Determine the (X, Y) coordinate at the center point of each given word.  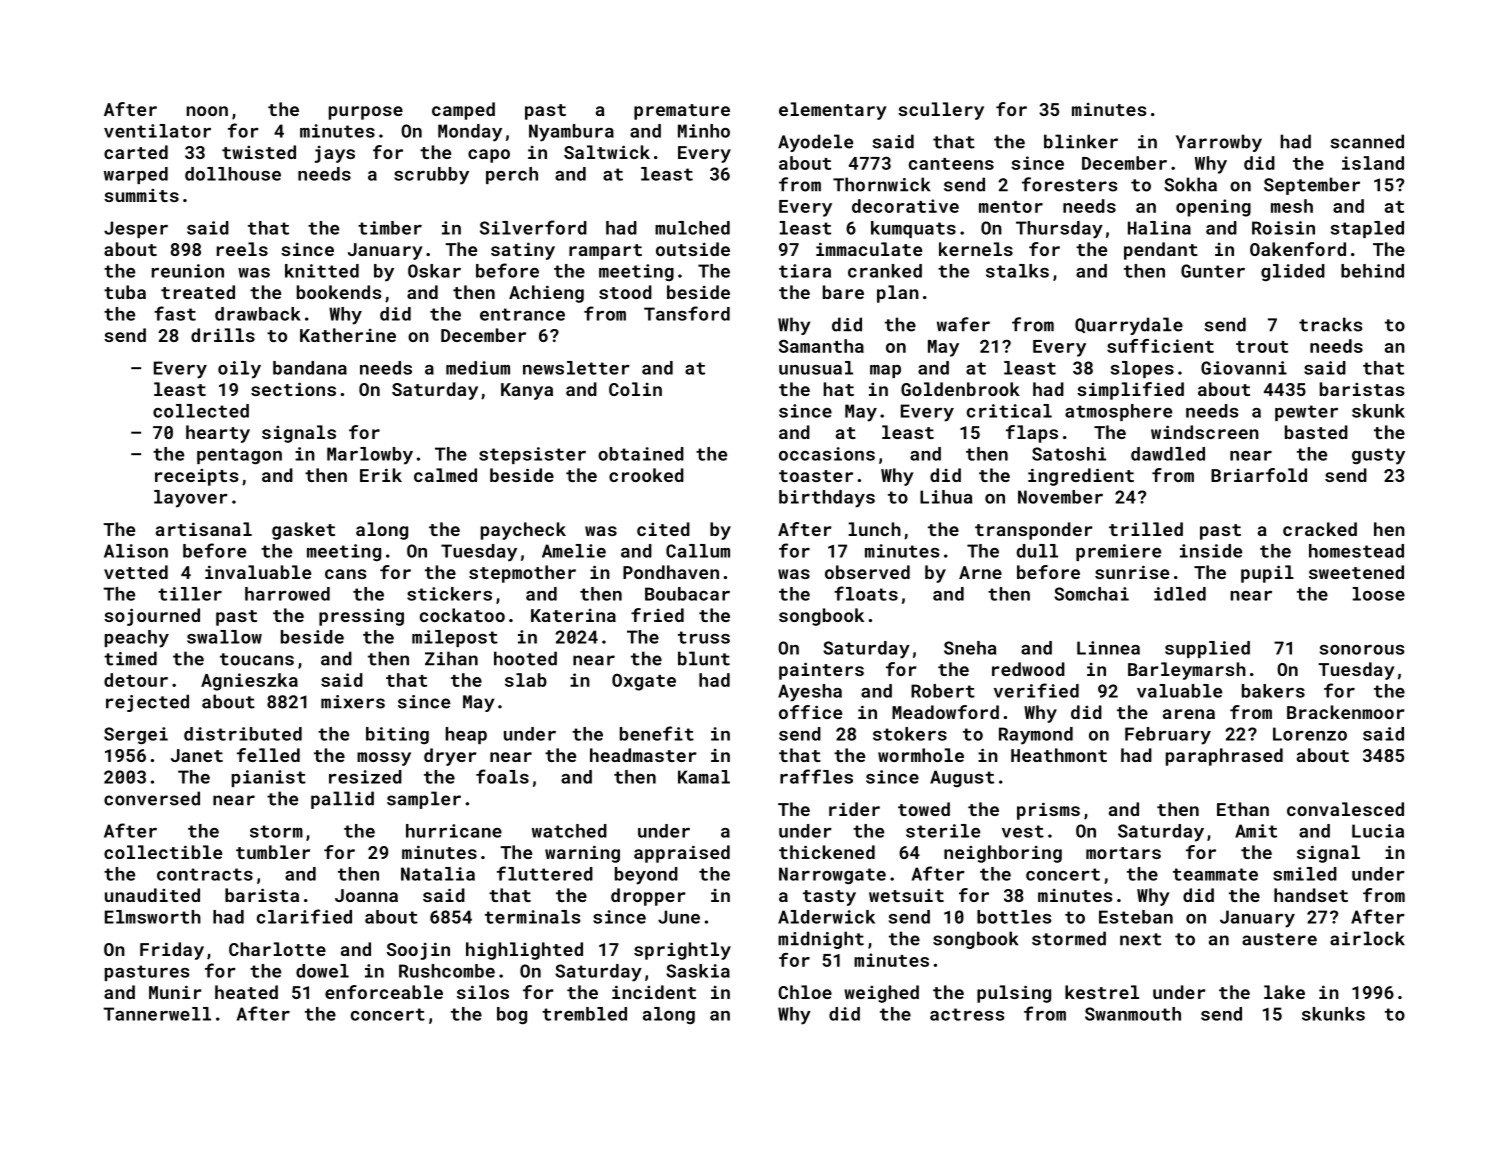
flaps (1032, 434)
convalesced (1345, 809)
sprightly (682, 951)
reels (242, 249)
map (885, 371)
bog (512, 1015)
